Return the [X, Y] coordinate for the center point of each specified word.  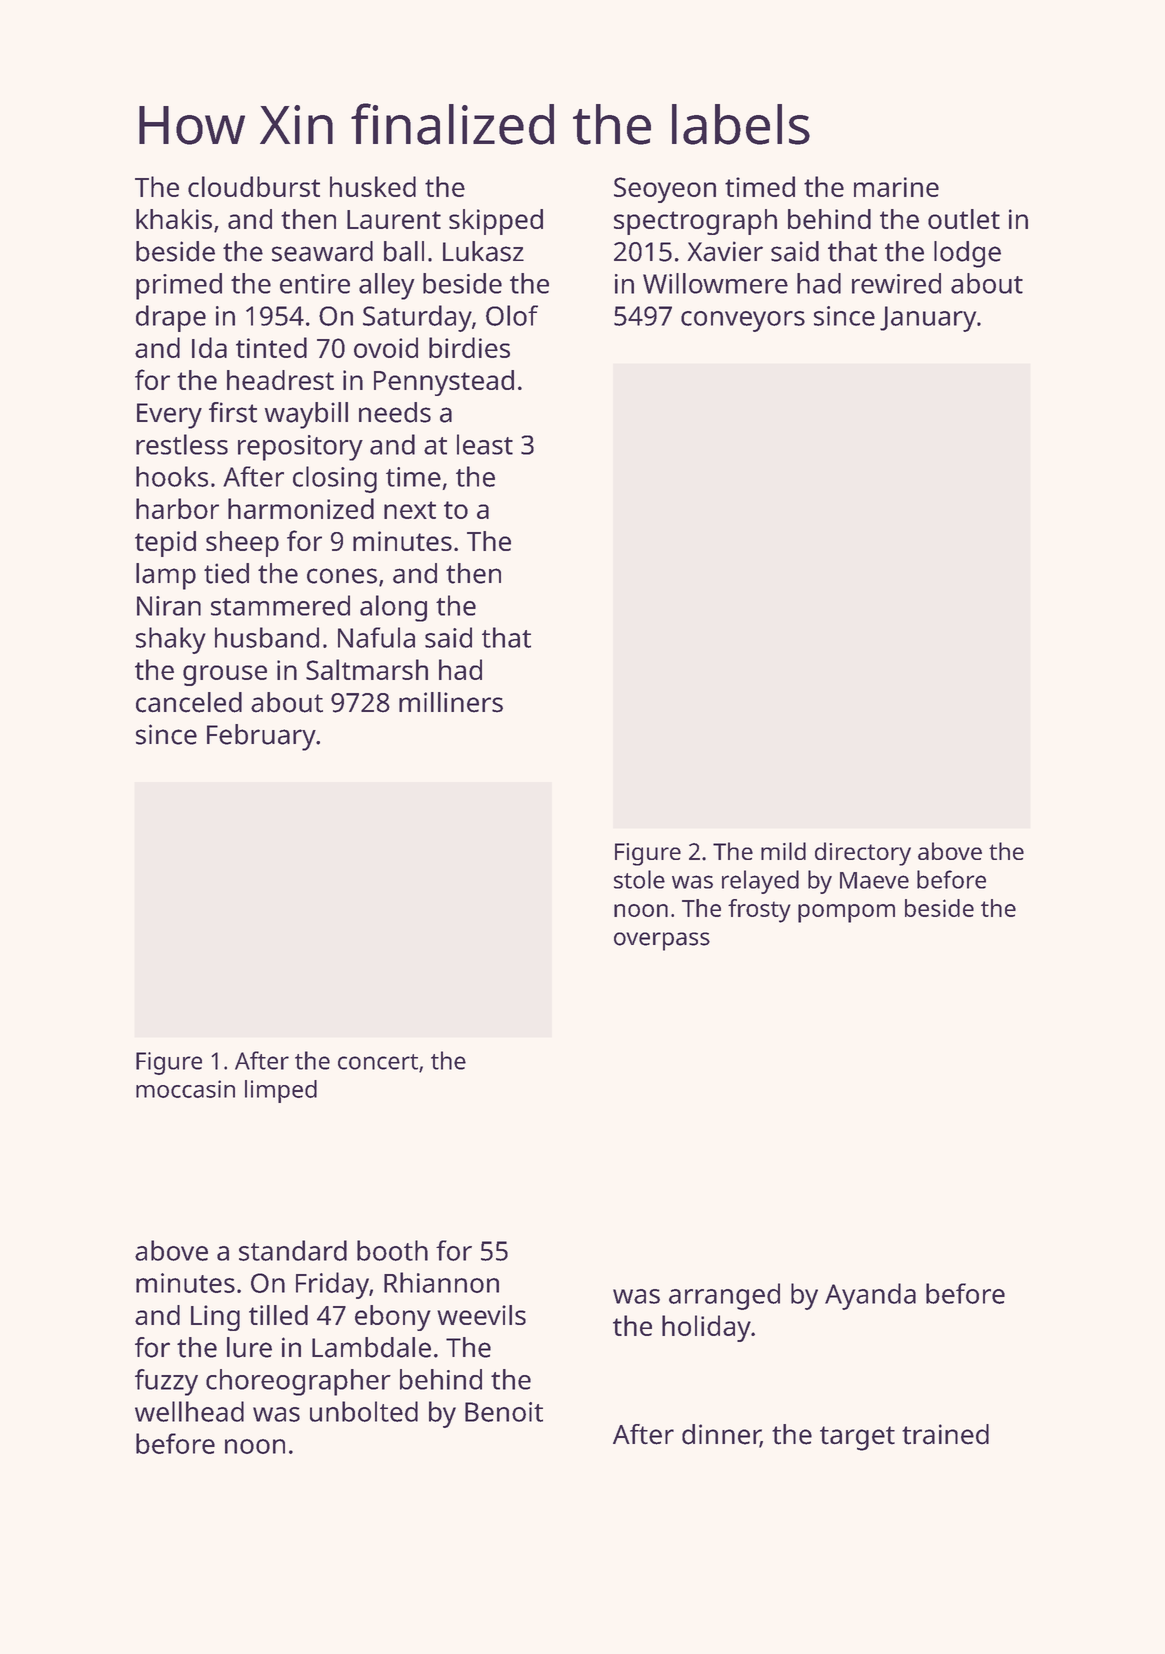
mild [783, 851]
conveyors [743, 321]
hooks [172, 476]
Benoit [504, 1412]
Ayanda [870, 1296]
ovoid [386, 347]
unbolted [364, 1411]
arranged [724, 1296]
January [928, 319]
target [857, 1438]
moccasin [185, 1089]
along [393, 608]
